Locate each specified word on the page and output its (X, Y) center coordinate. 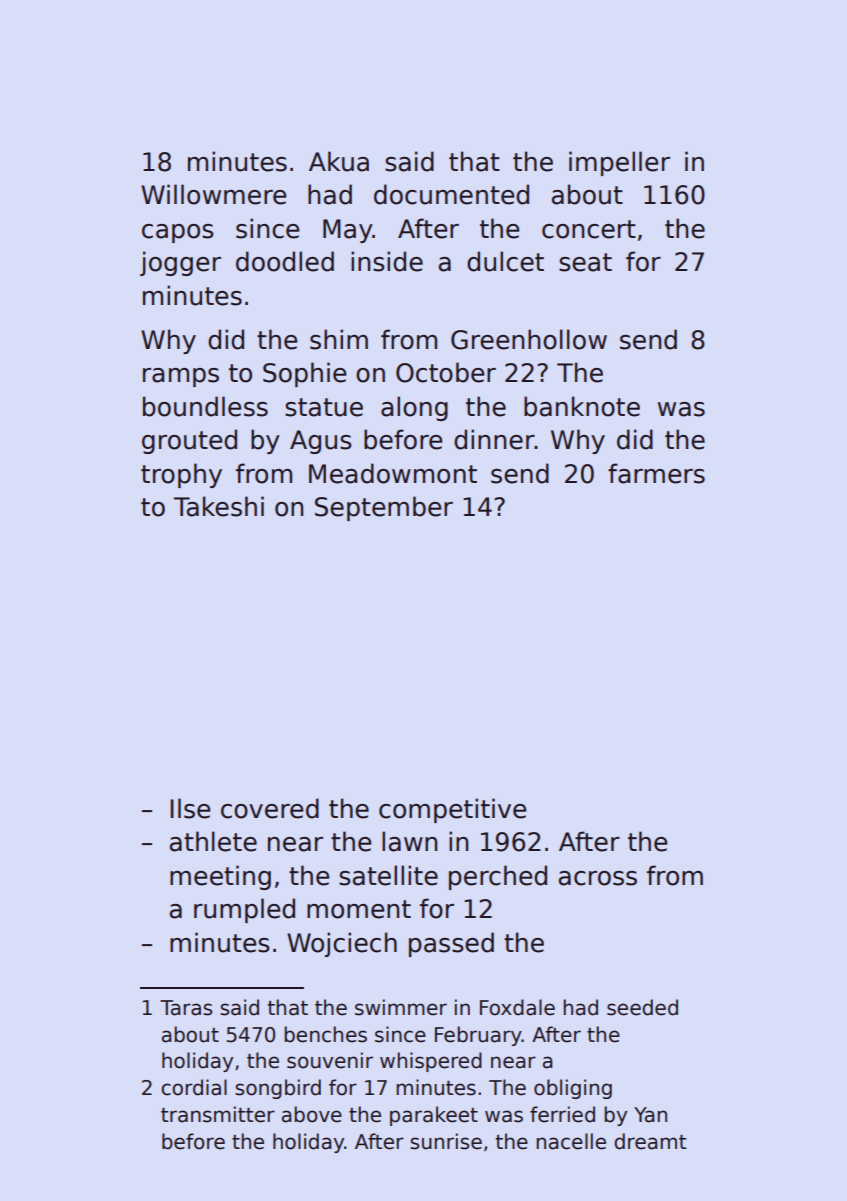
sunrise (446, 1141)
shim (339, 339)
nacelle (571, 1141)
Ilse (190, 808)
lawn (409, 841)
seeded (642, 1007)
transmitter (218, 1114)
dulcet (505, 261)
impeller (619, 163)
